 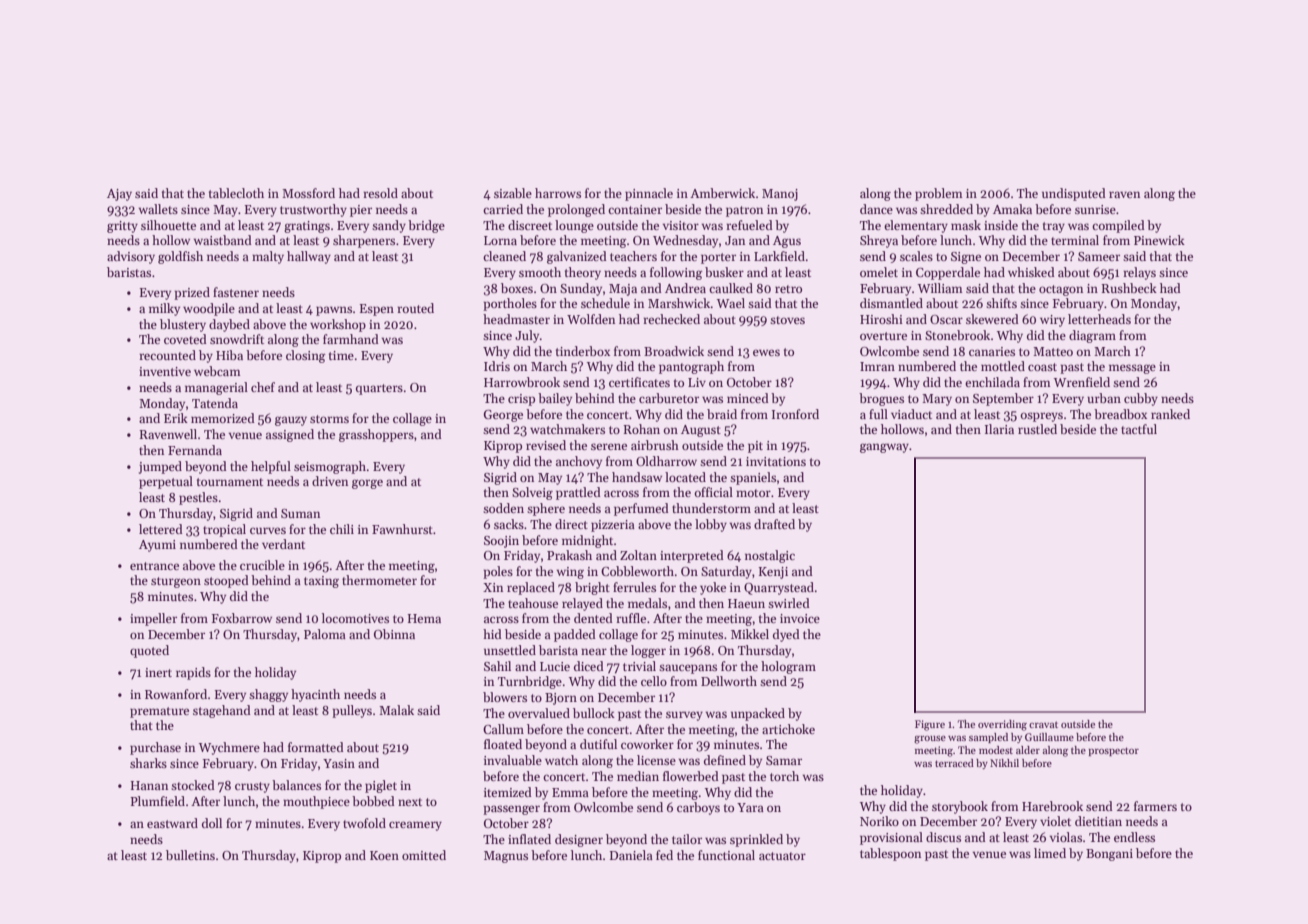 I want to click on gauzy, so click(x=291, y=421).
